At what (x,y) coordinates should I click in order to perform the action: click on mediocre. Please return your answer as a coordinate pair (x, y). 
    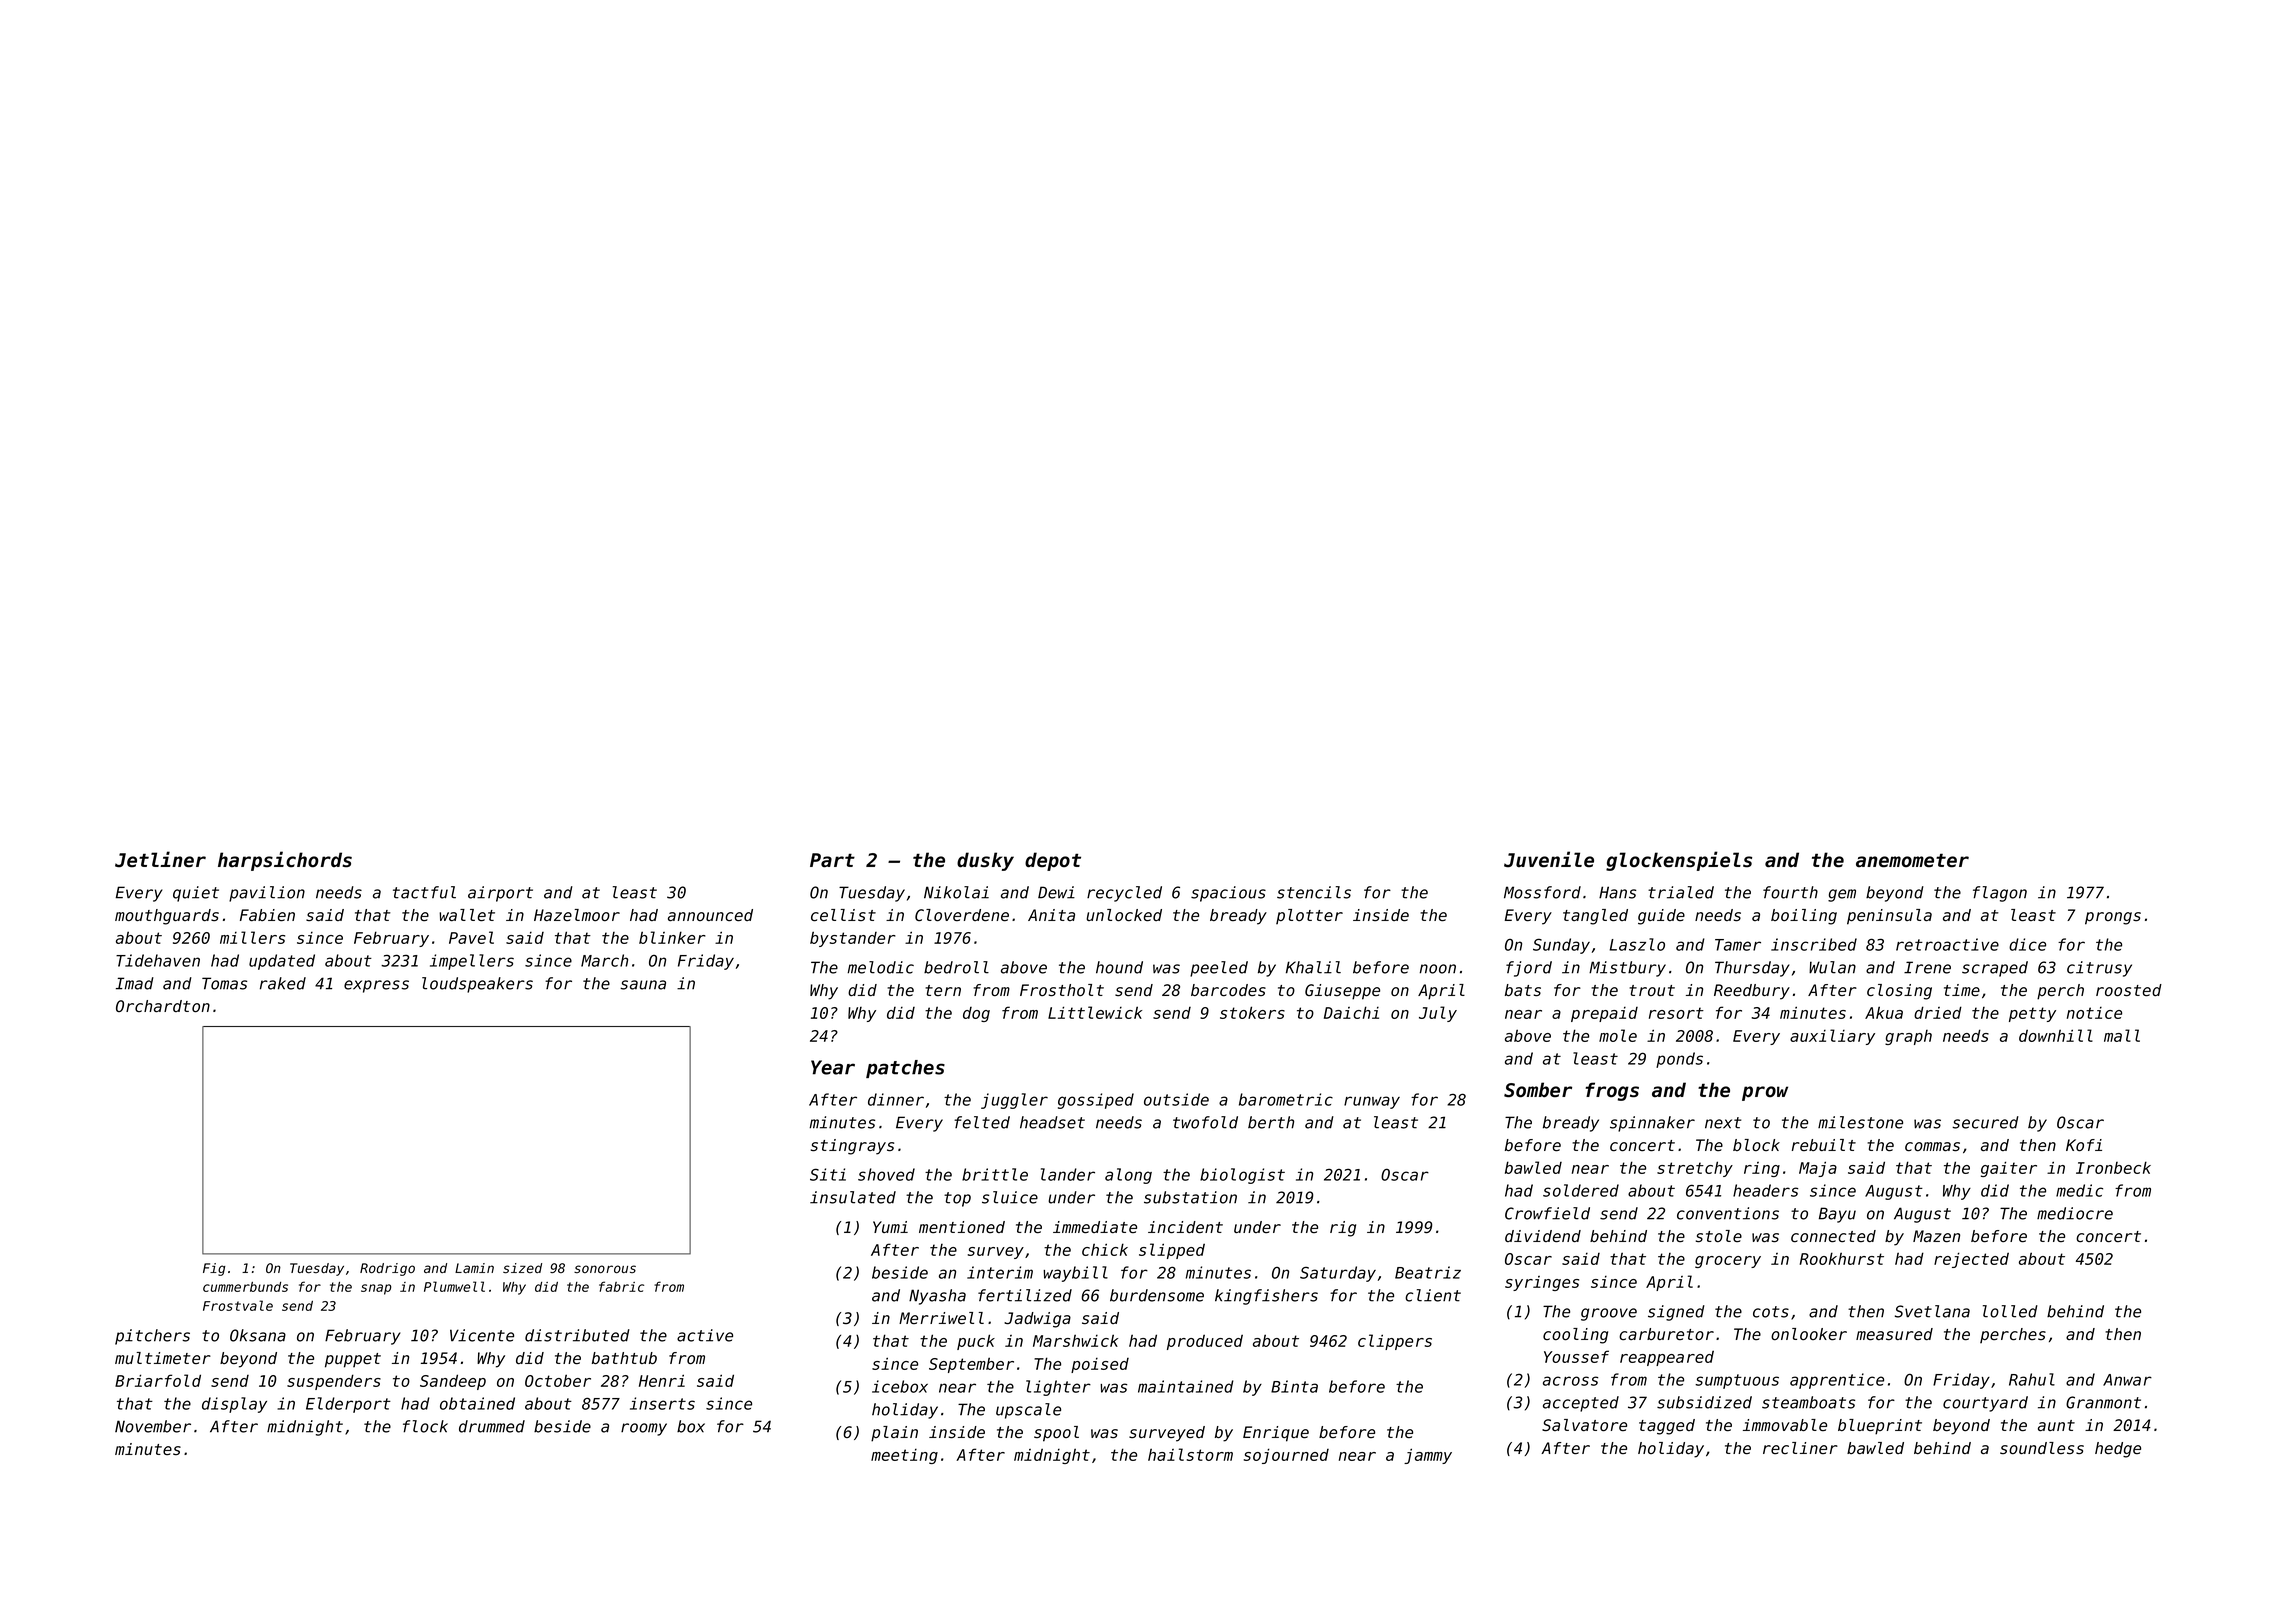
    Looking at the image, I should click on (2075, 1213).
